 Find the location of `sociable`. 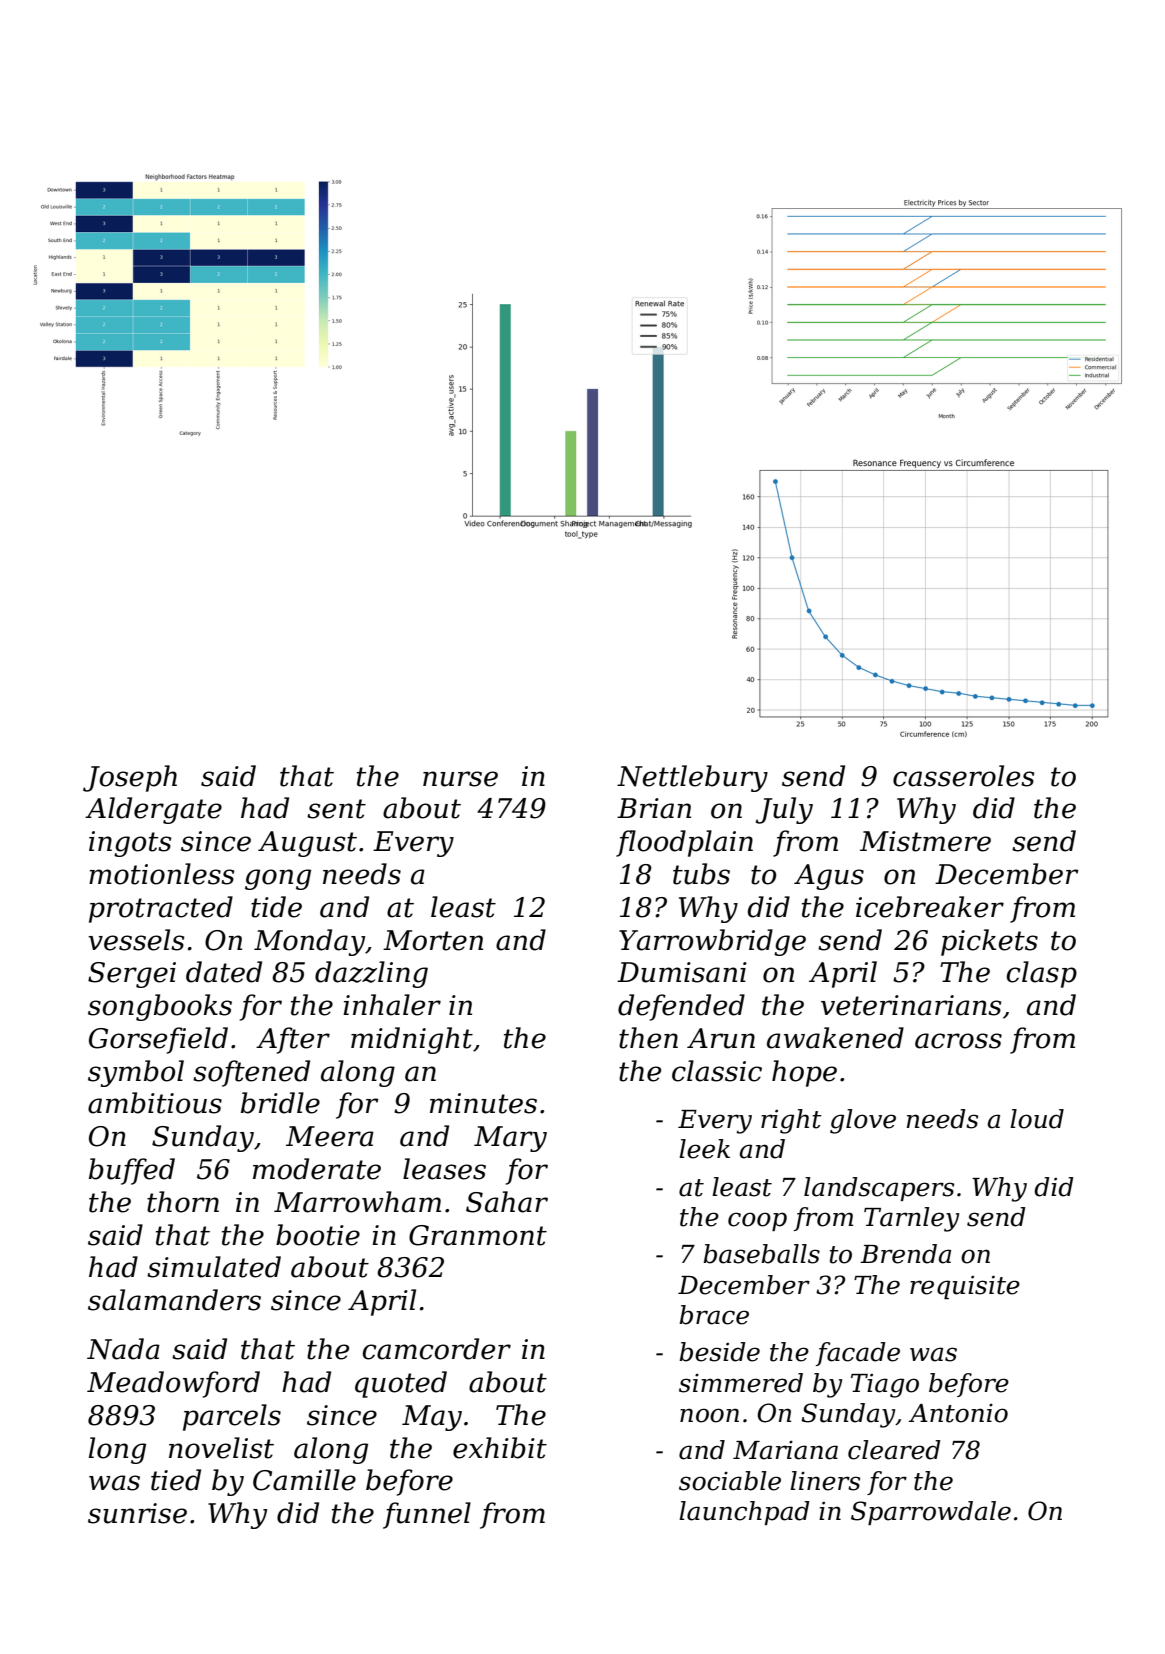

sociable is located at coordinates (730, 1481).
